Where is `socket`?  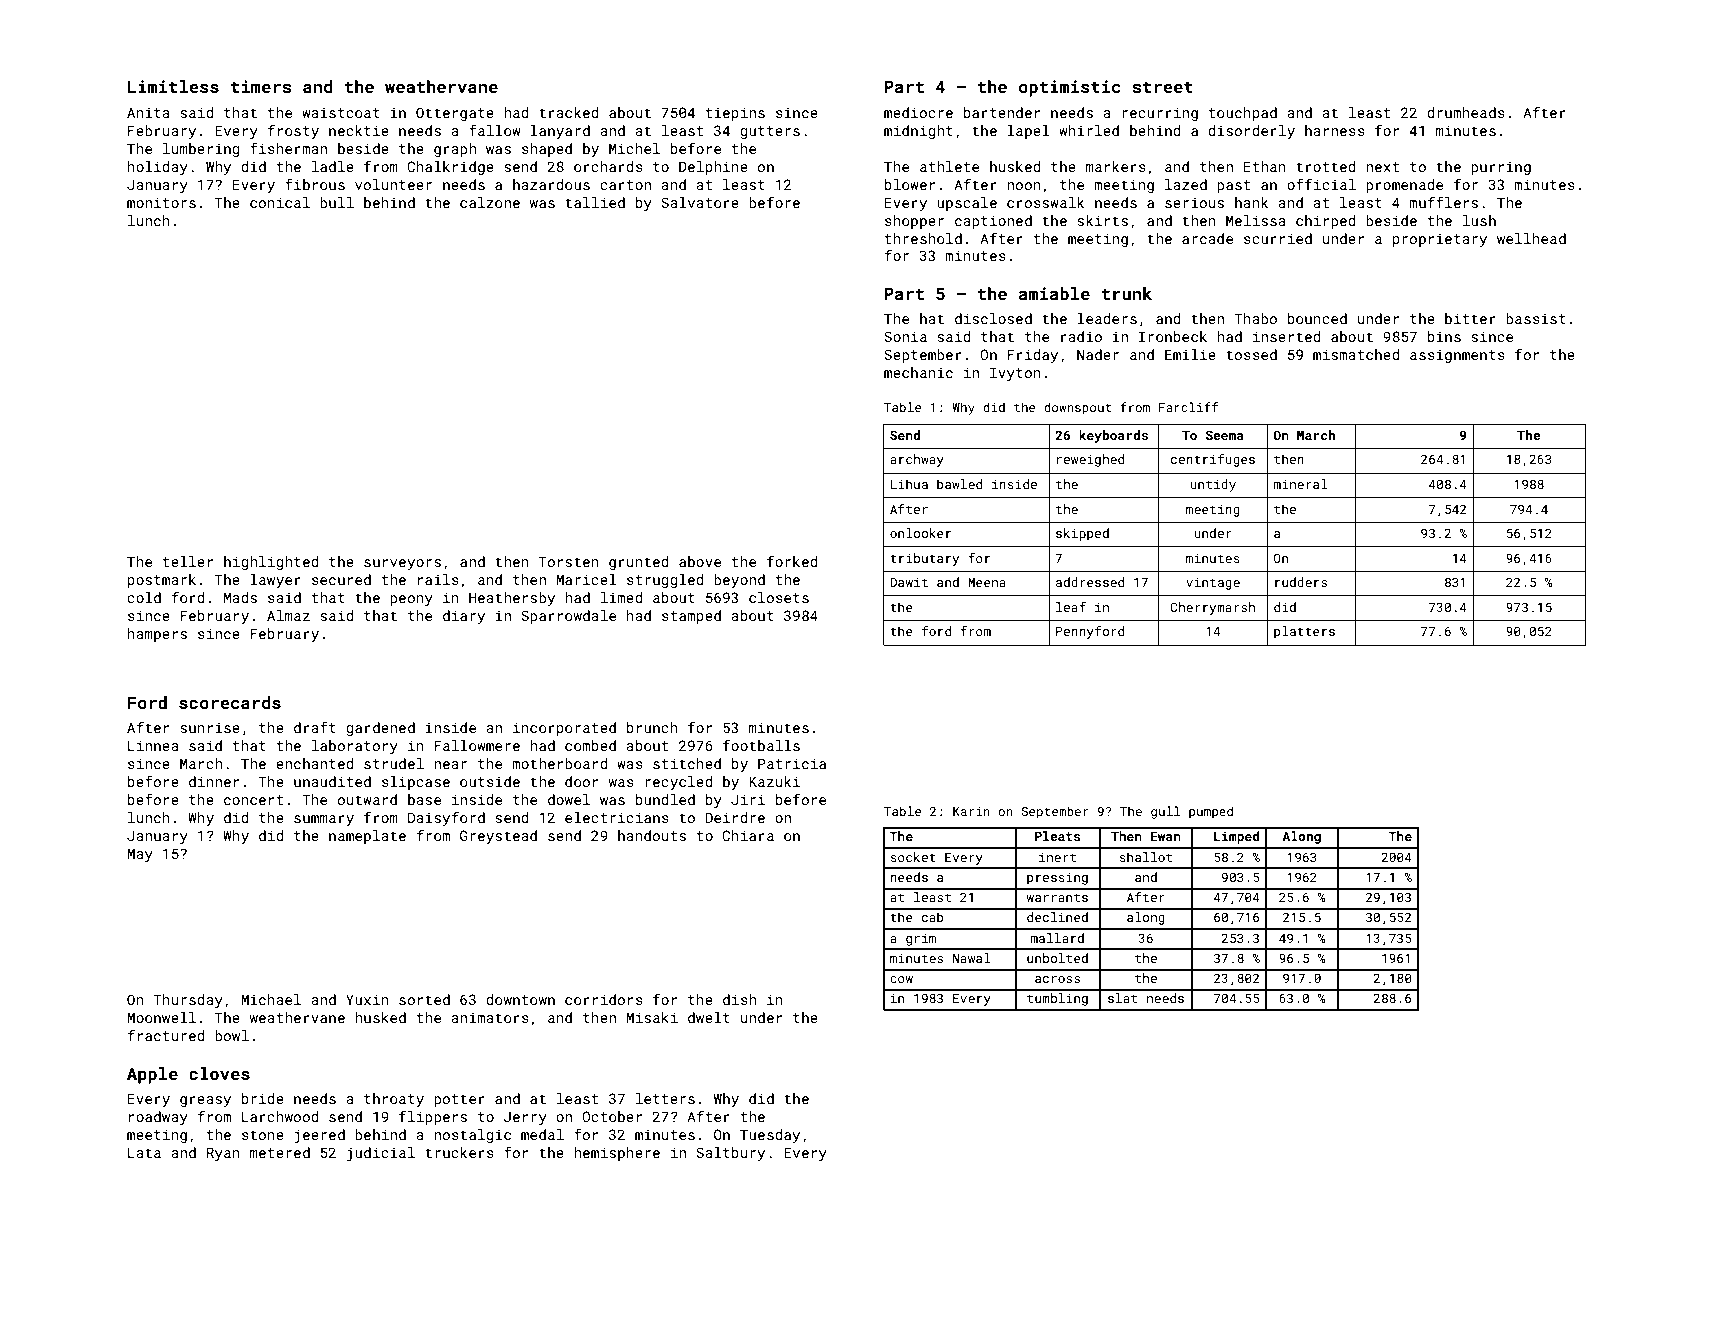
socket is located at coordinates (913, 857).
